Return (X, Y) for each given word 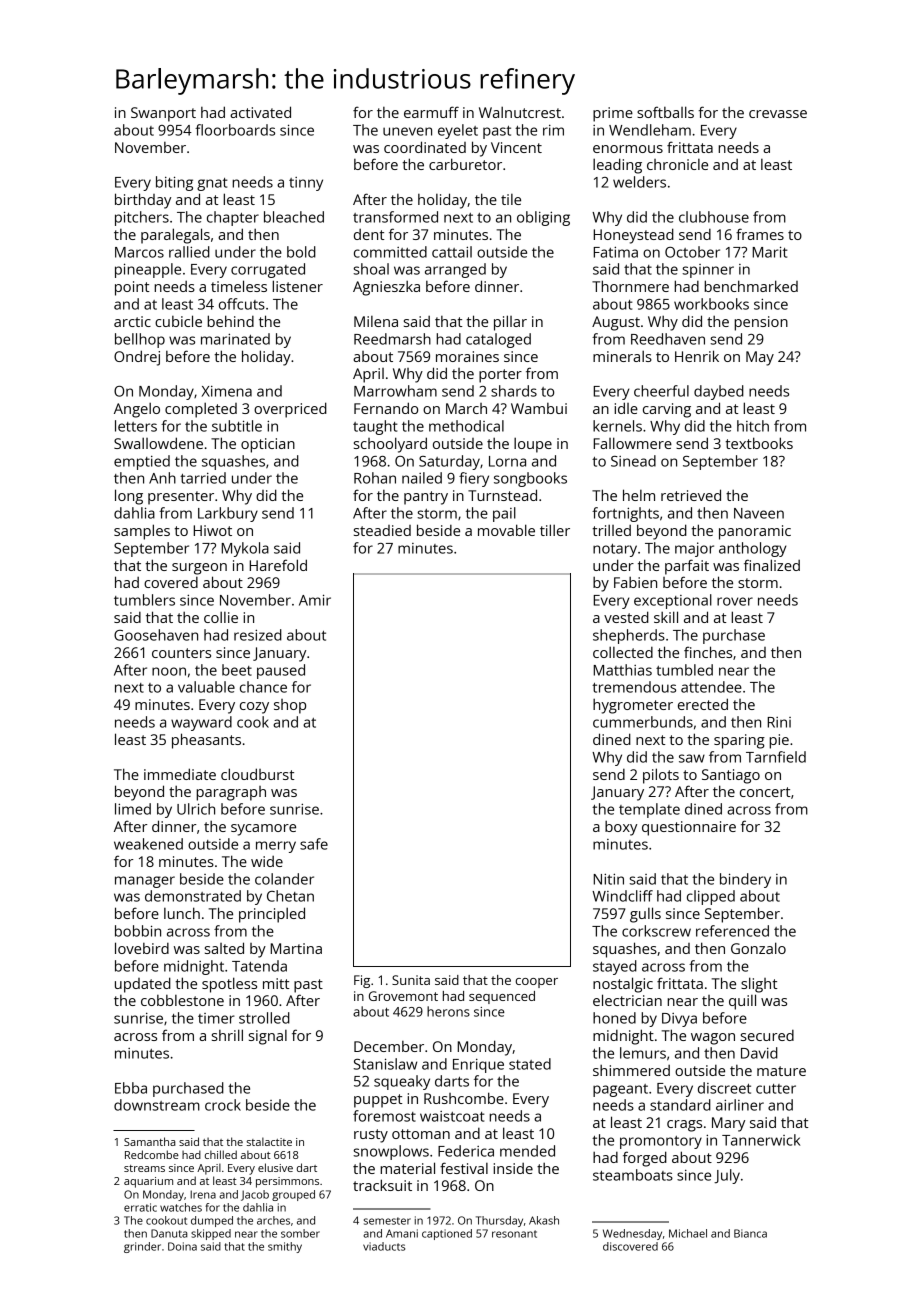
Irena (203, 1194)
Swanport (163, 114)
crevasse (778, 114)
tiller (555, 530)
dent (369, 234)
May (760, 358)
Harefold (278, 565)
